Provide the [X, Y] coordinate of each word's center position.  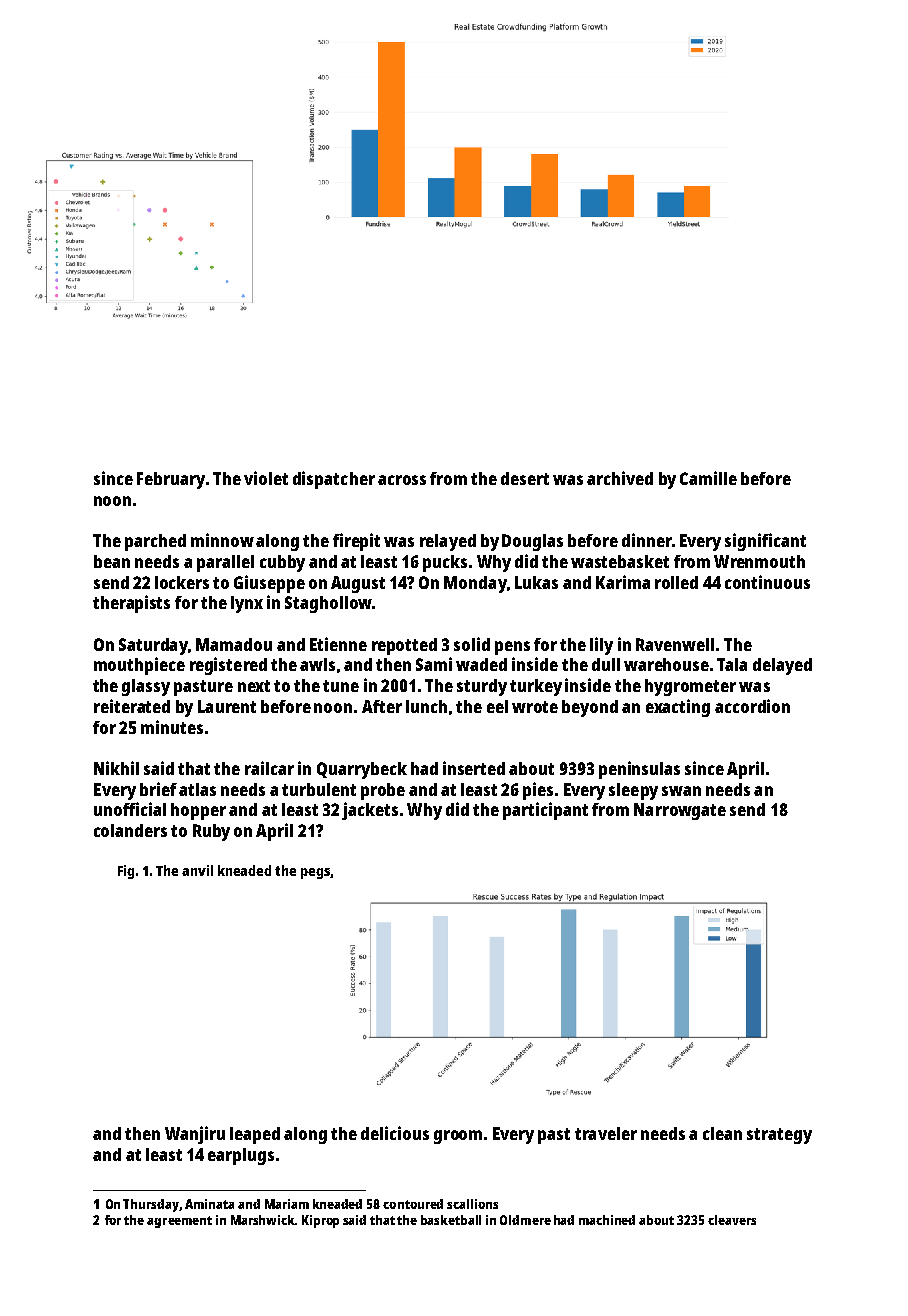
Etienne [338, 644]
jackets [370, 811]
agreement [179, 1222]
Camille [708, 478]
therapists [131, 604]
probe [383, 791]
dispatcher [334, 480]
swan [681, 791]
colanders [130, 830]
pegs [315, 873]
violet [266, 478]
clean [722, 1133]
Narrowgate [680, 811]
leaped [255, 1135]
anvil [197, 870]
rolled [676, 582]
